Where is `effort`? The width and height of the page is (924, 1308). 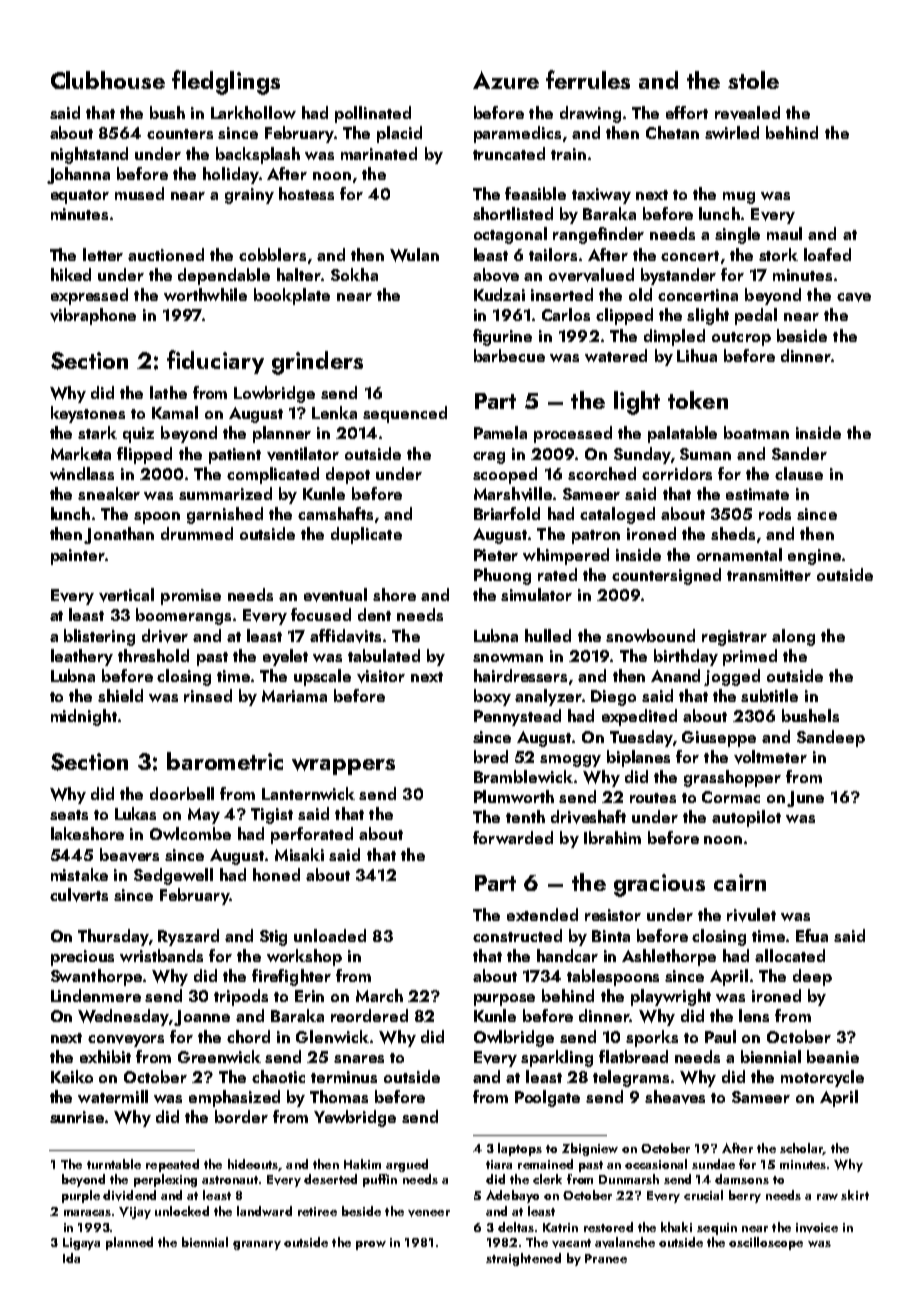 effort is located at coordinates (687, 112).
